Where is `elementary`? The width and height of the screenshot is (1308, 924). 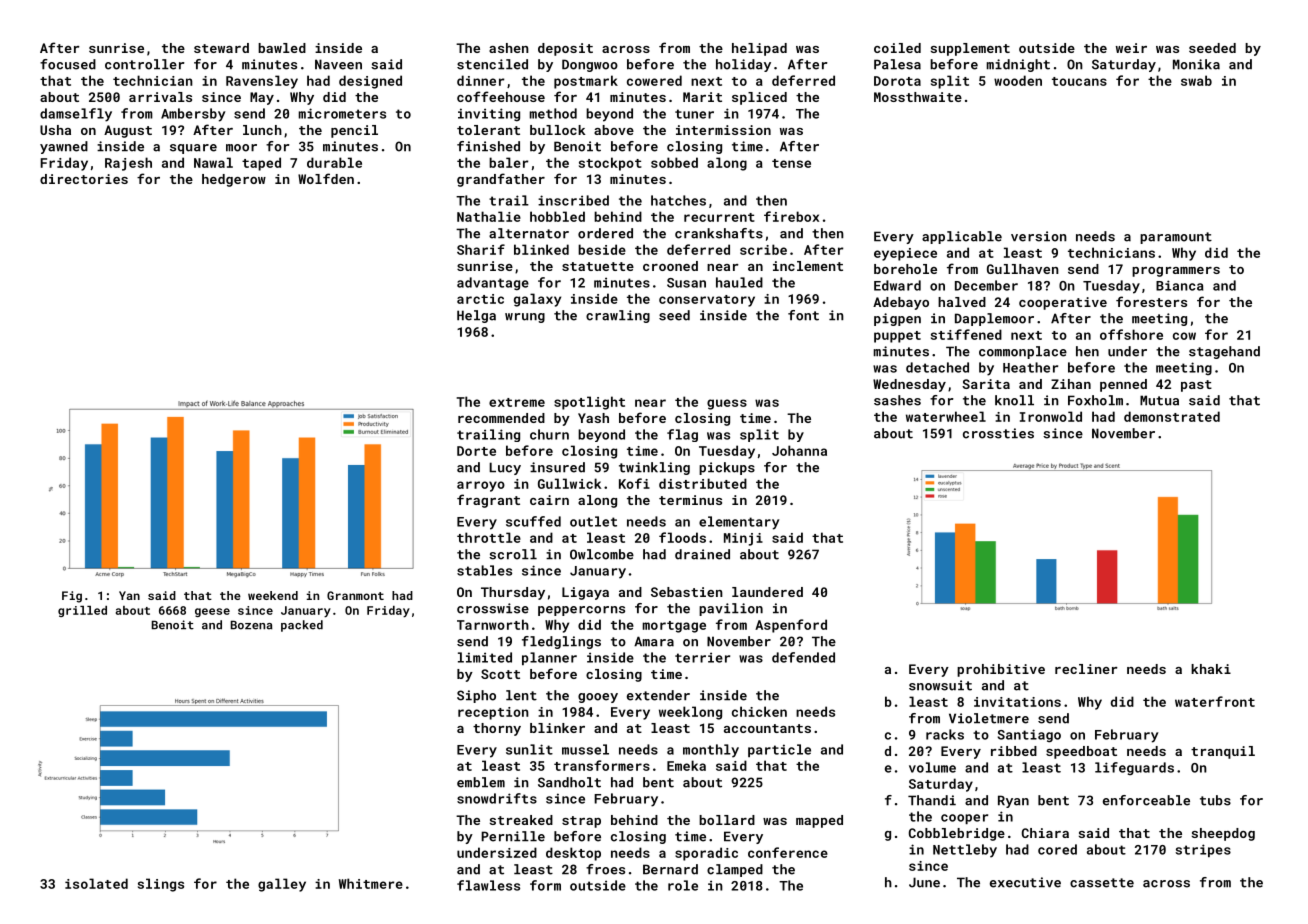 elementary is located at coordinates (739, 523).
